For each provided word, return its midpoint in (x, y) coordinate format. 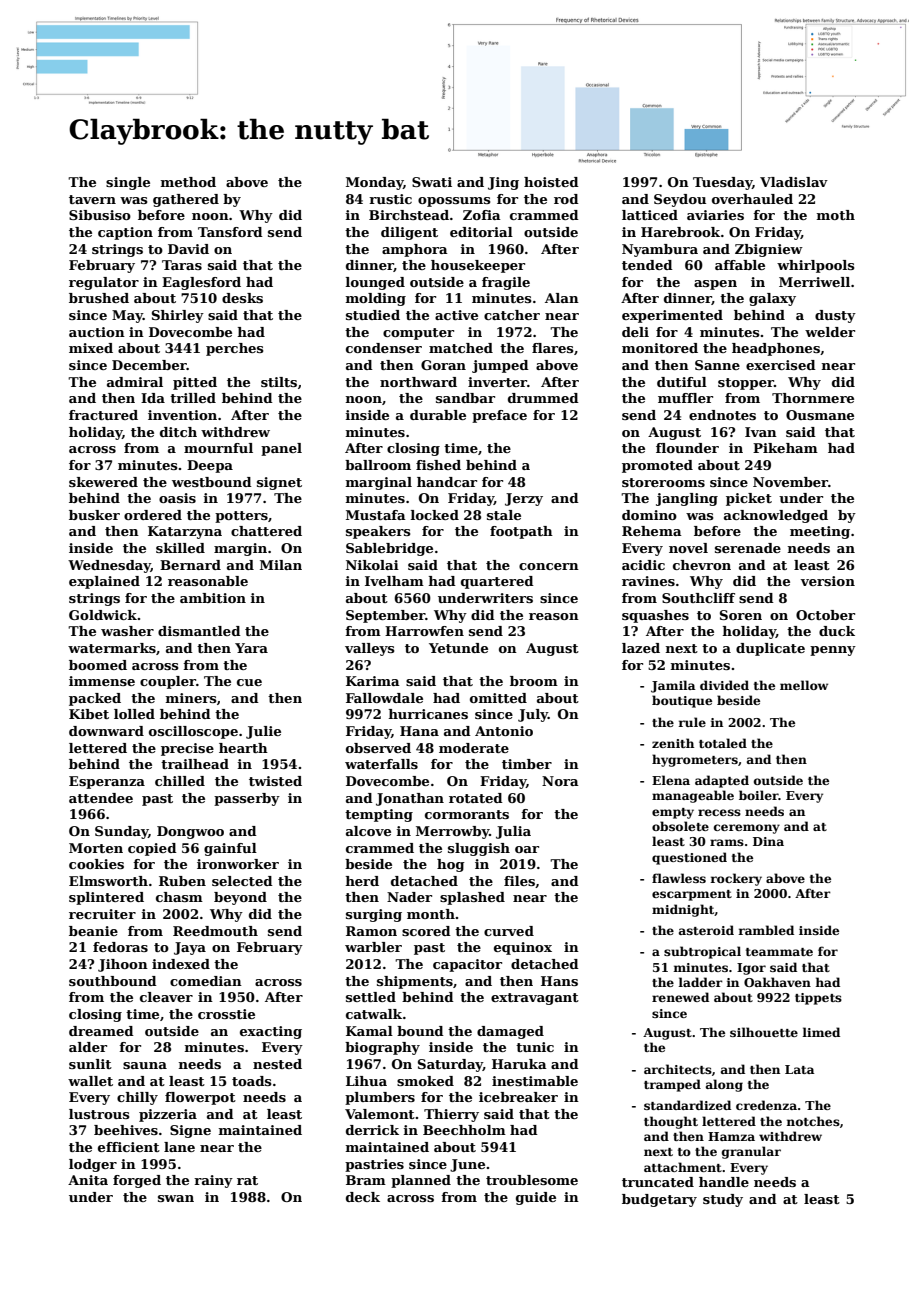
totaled (723, 743)
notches (813, 1121)
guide (536, 1198)
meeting (820, 532)
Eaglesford (201, 283)
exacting (271, 1032)
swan (176, 1198)
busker (94, 515)
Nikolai (372, 565)
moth (836, 215)
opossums (454, 202)
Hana (419, 731)
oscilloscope (193, 732)
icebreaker (518, 1097)
